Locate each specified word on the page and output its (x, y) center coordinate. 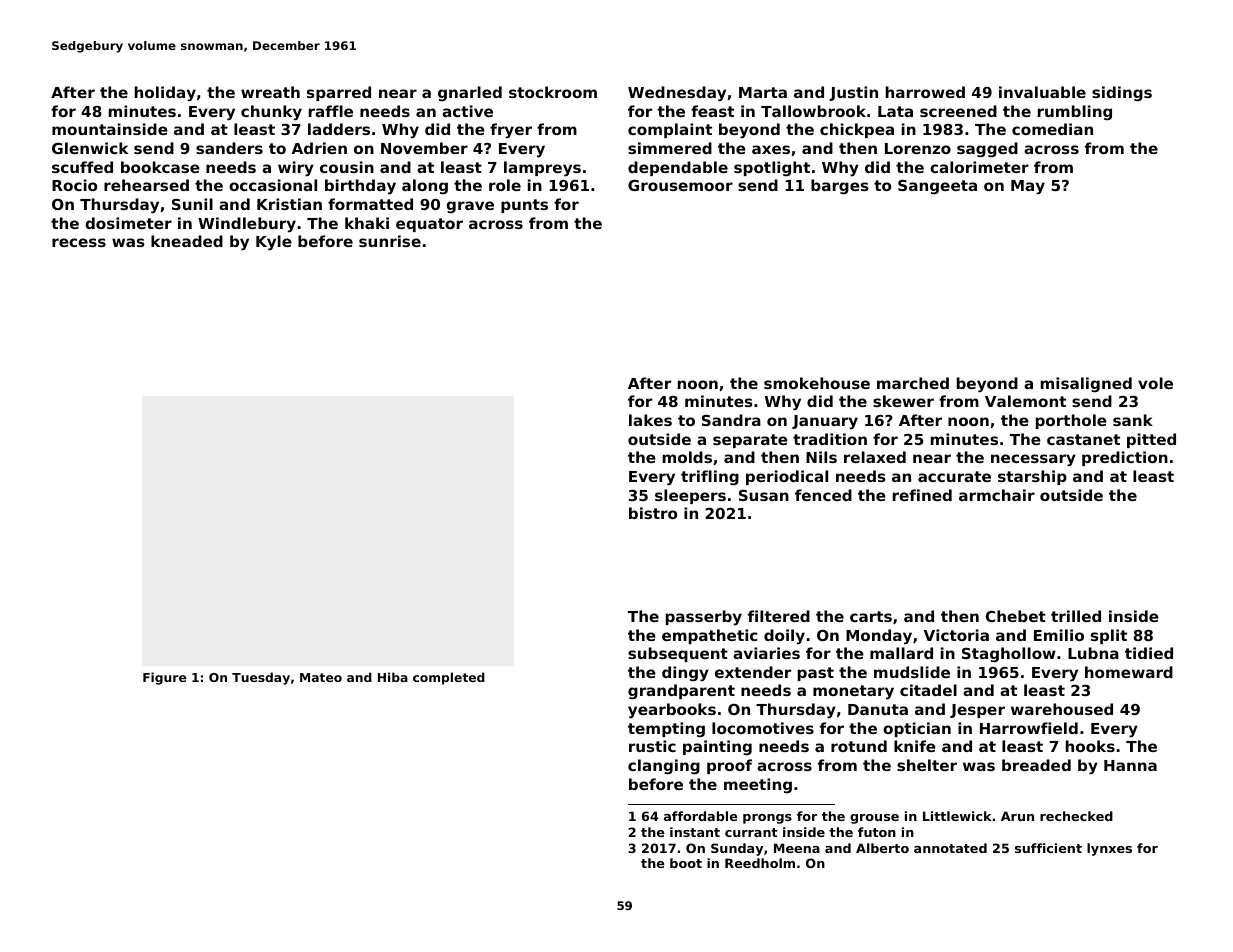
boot (686, 863)
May (1028, 187)
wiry (296, 169)
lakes (650, 420)
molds (687, 457)
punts (524, 206)
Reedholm (760, 863)
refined (922, 495)
